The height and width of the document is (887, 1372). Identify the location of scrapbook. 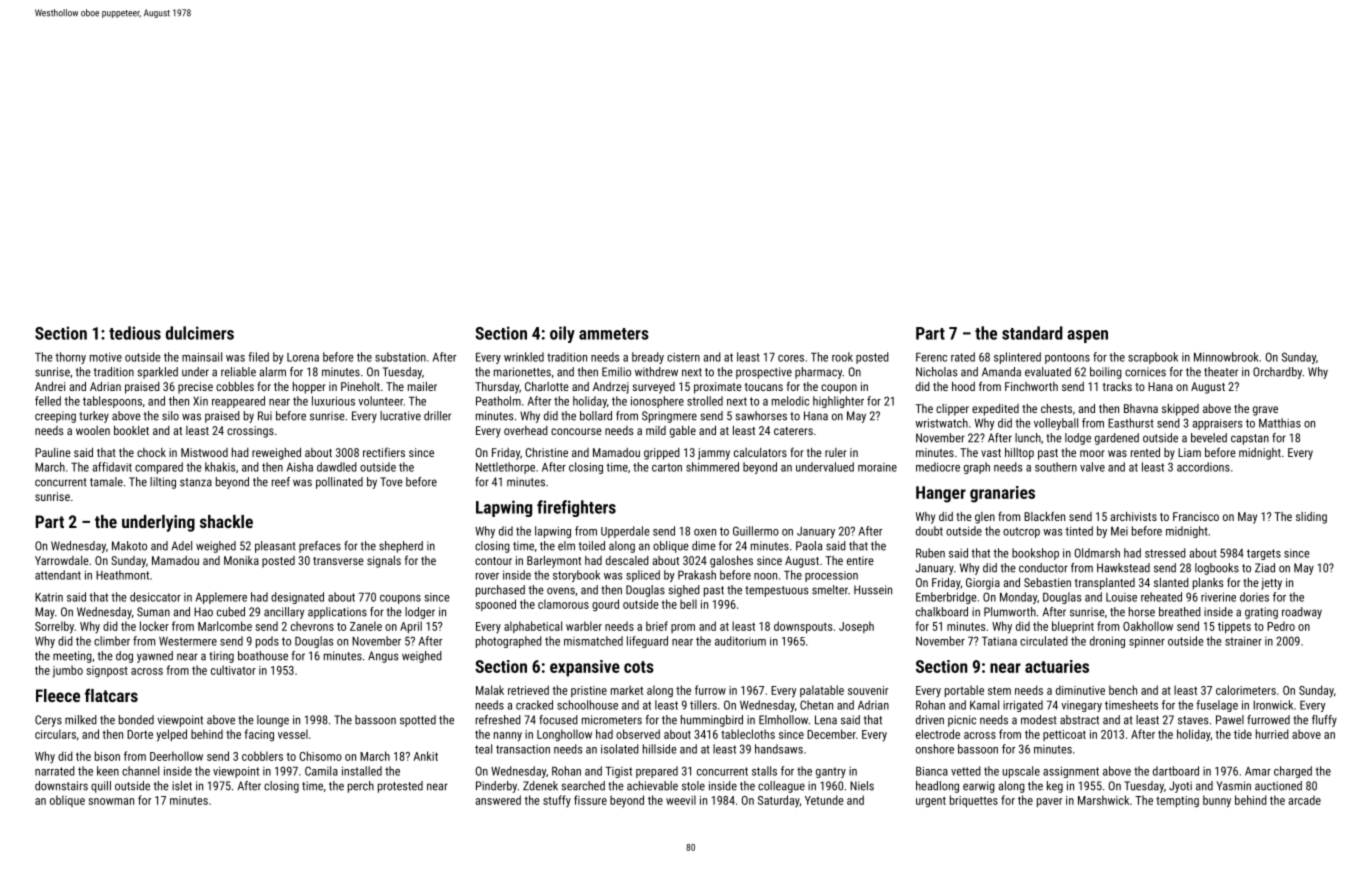
(1153, 358).
